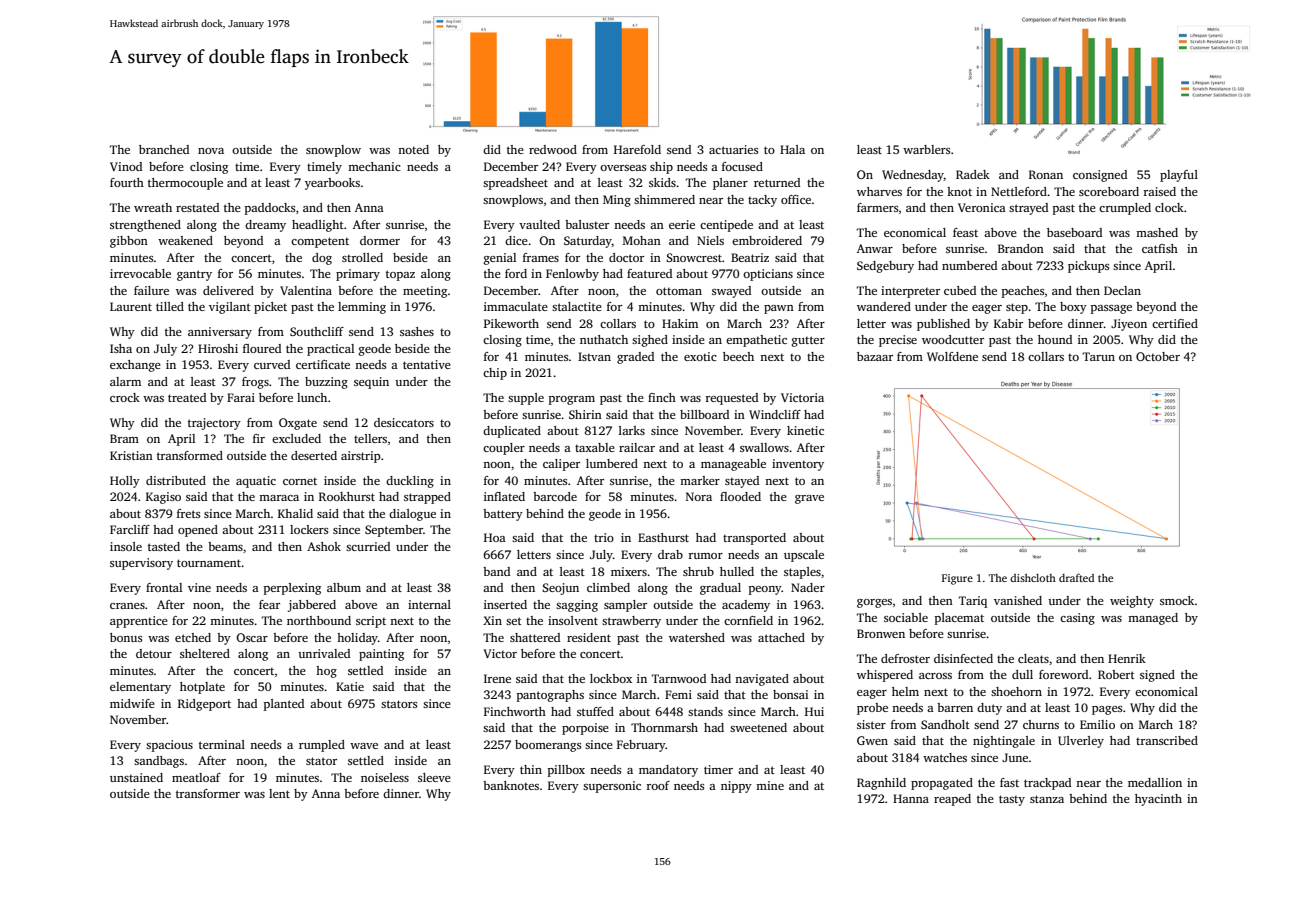 The width and height of the page is (1308, 924). What do you see at coordinates (427, 498) in the page?
I see `strapped` at bounding box center [427, 498].
